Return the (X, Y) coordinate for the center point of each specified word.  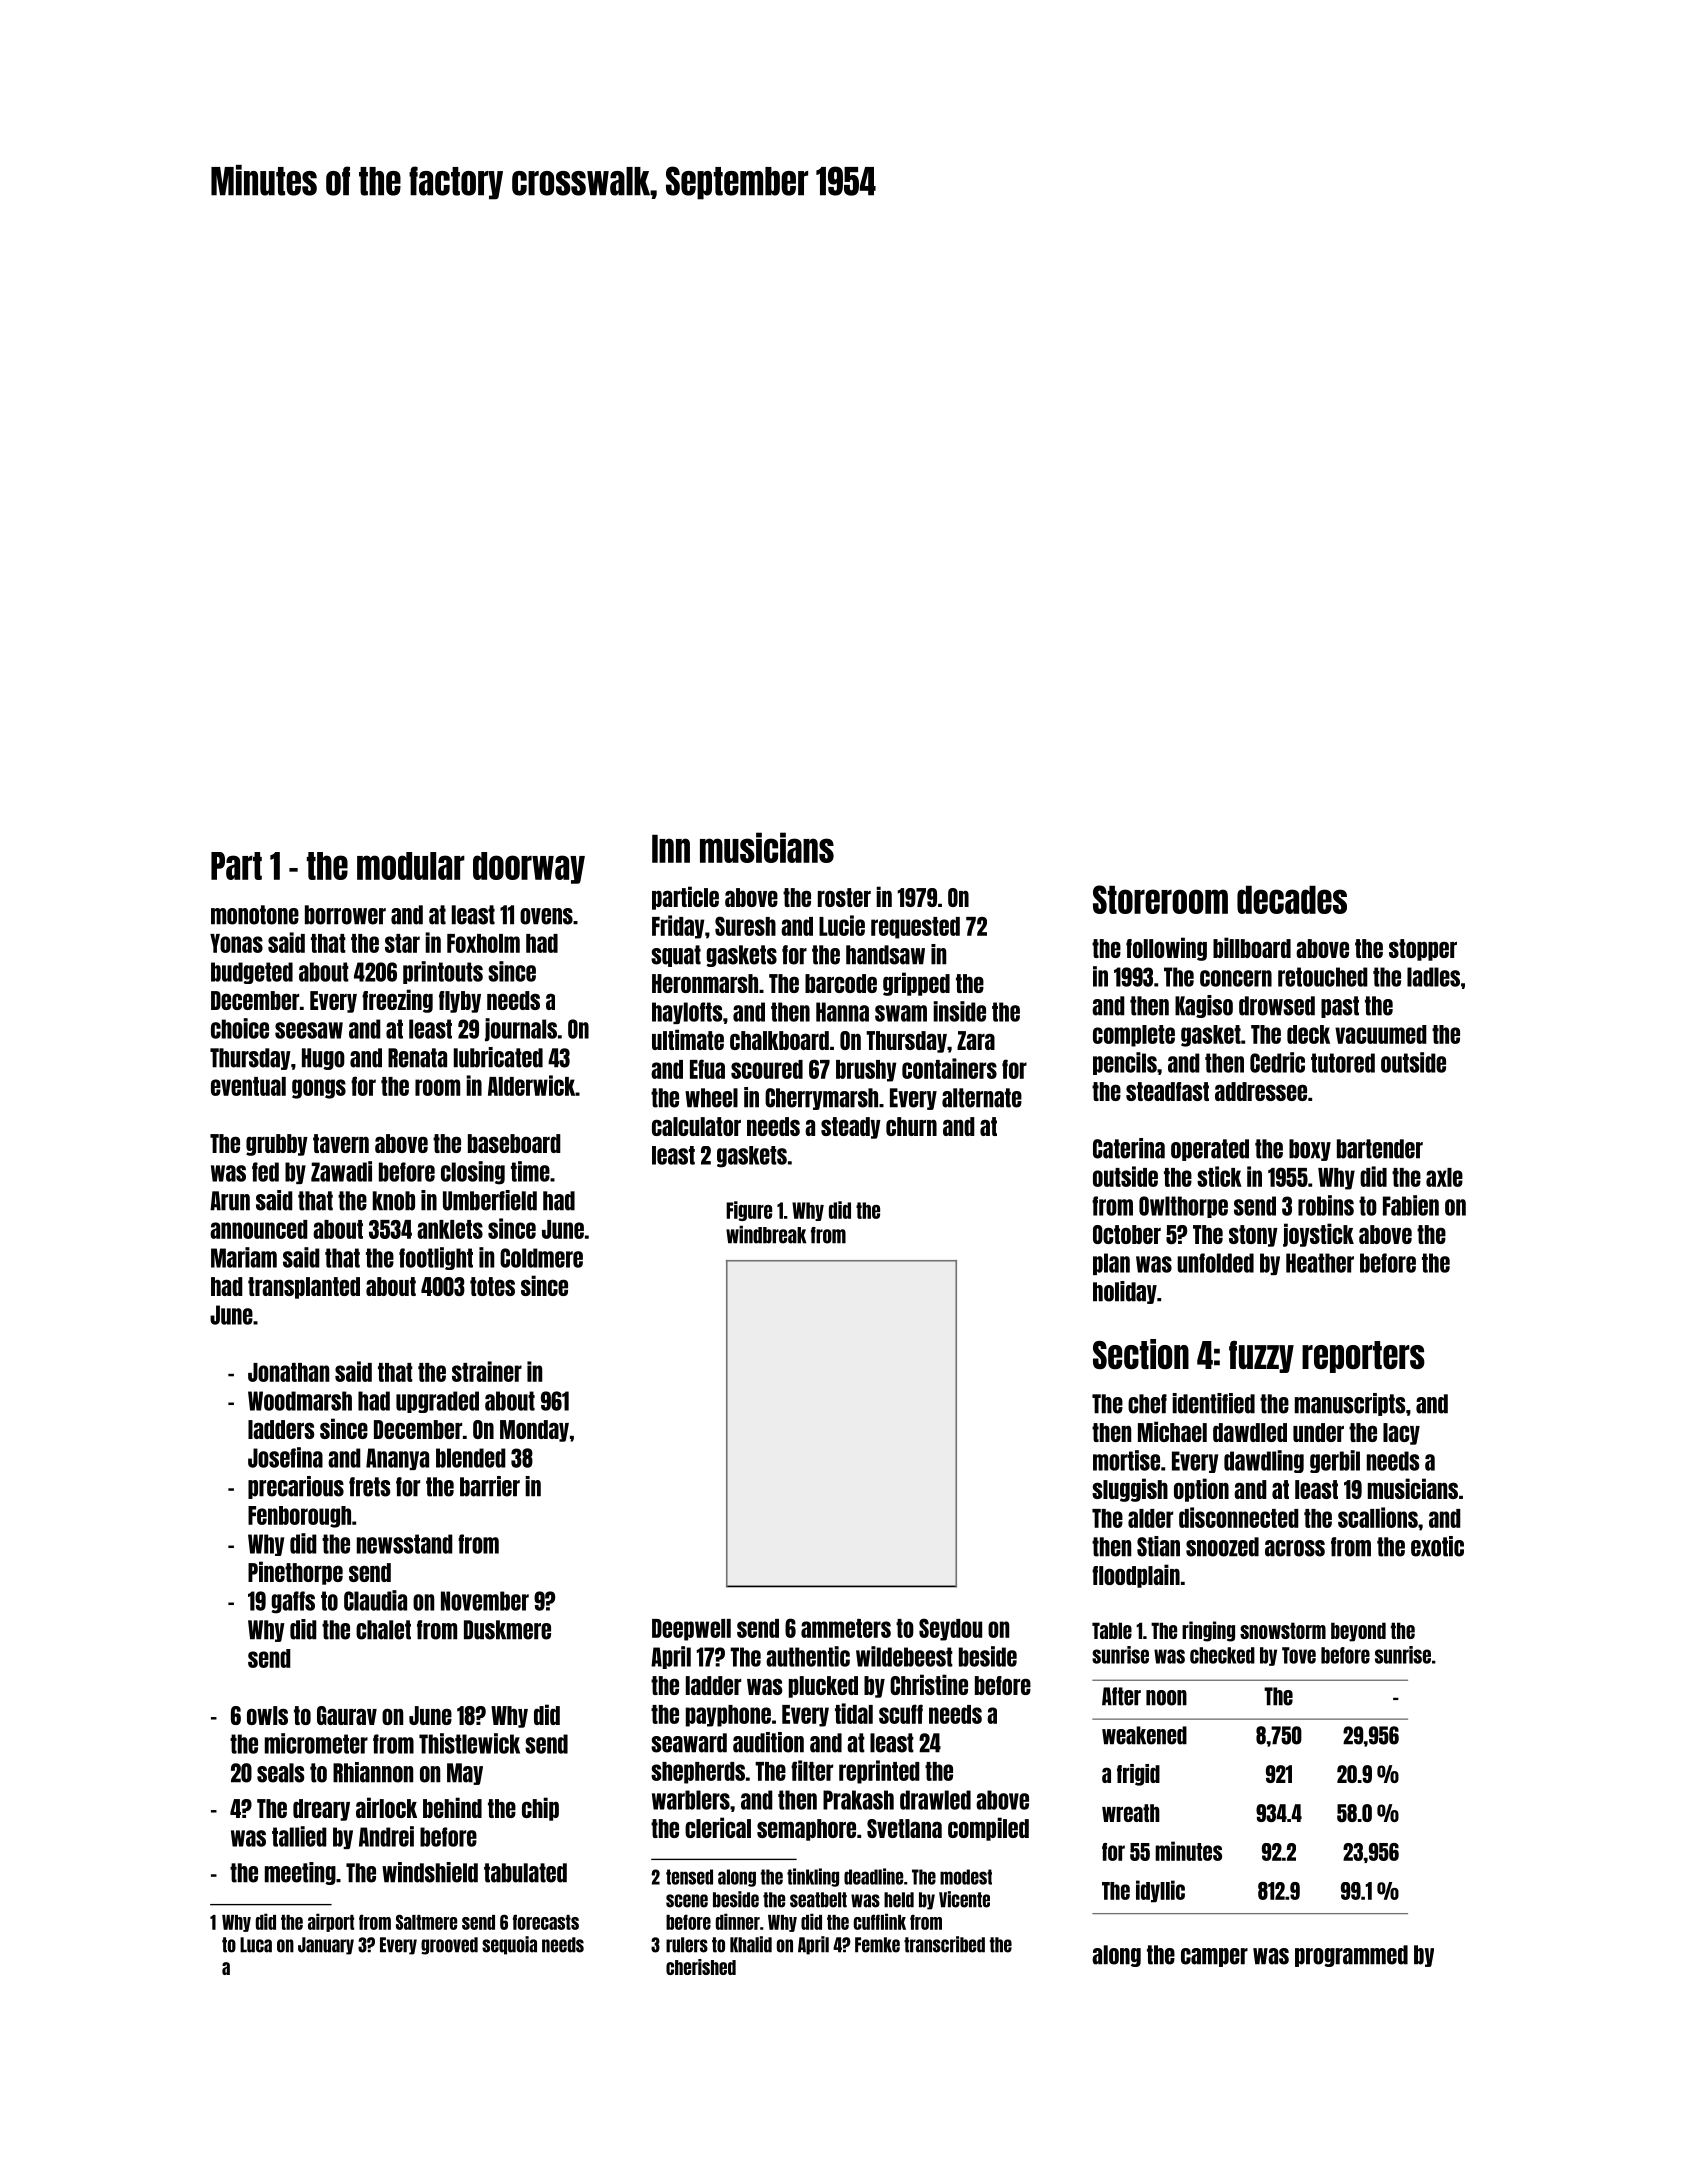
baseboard (514, 1143)
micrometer (316, 1743)
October (1127, 1234)
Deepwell (691, 1630)
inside (959, 1011)
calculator (696, 1126)
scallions (1378, 1517)
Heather (1320, 1263)
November (485, 1601)
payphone (728, 1716)
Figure (749, 1211)
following (1166, 949)
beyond (1358, 1632)
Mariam (244, 1257)
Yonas (236, 943)
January (326, 1946)
